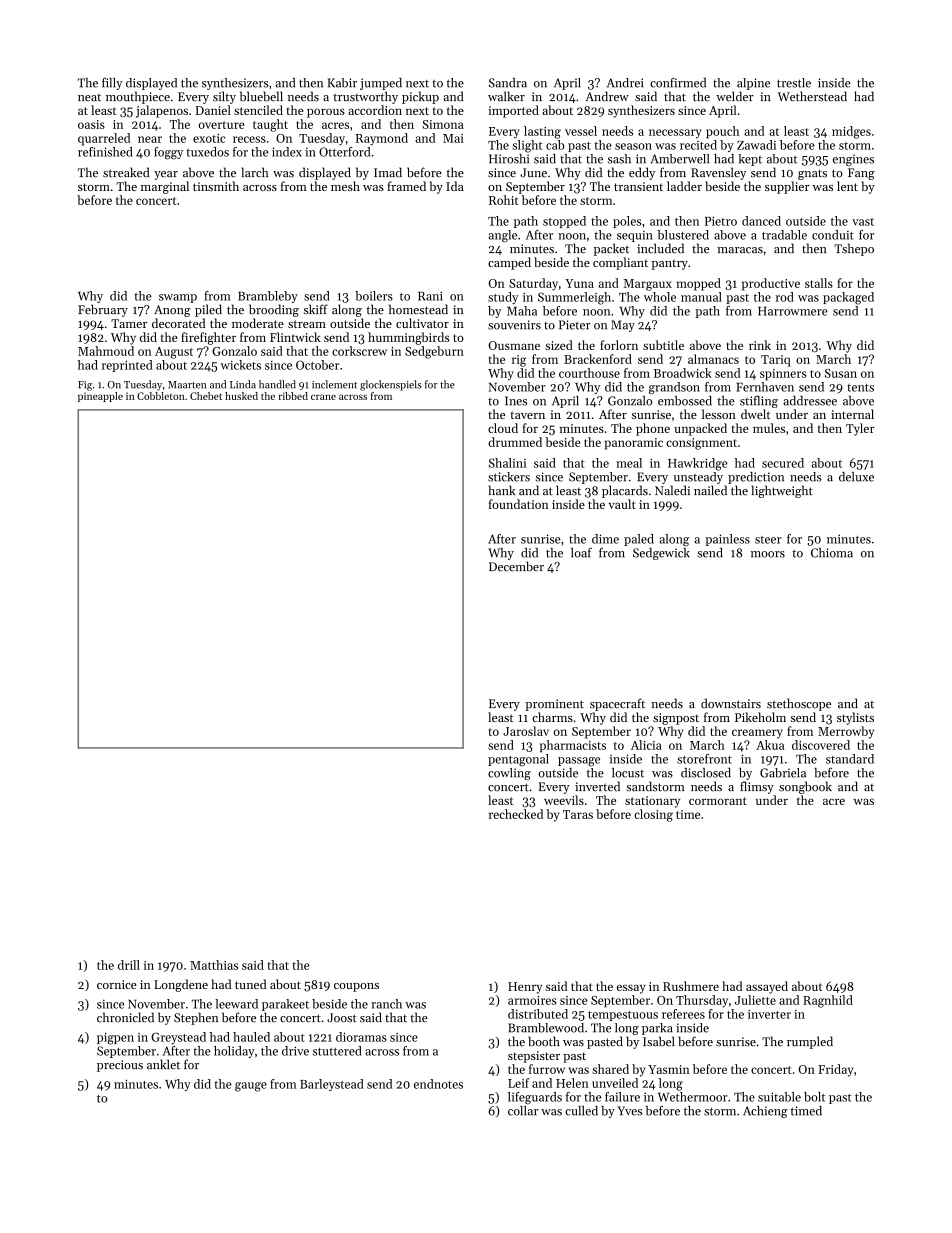  What do you see at coordinates (855, 718) in the document?
I see `stylists` at bounding box center [855, 718].
